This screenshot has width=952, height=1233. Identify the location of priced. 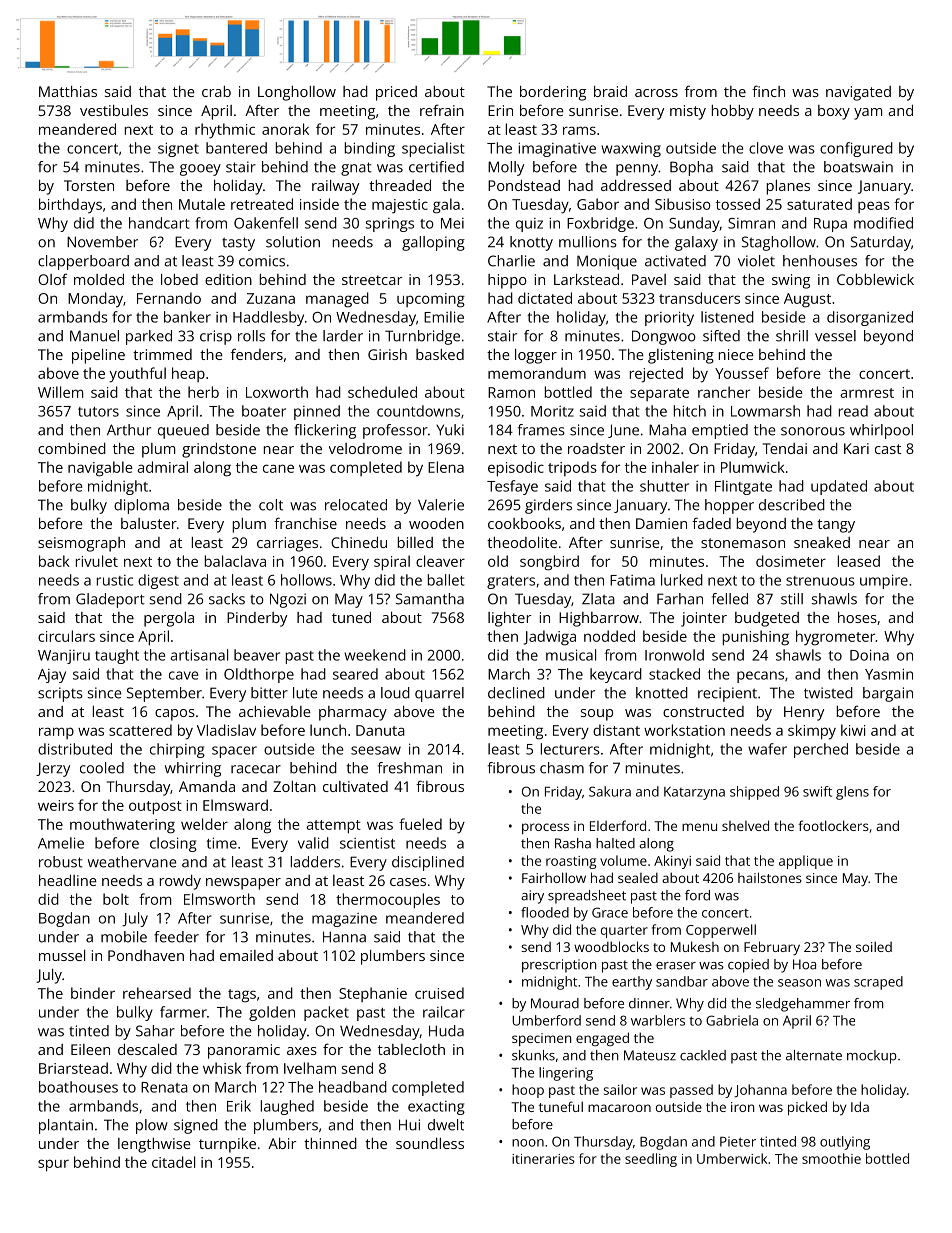
(396, 93).
